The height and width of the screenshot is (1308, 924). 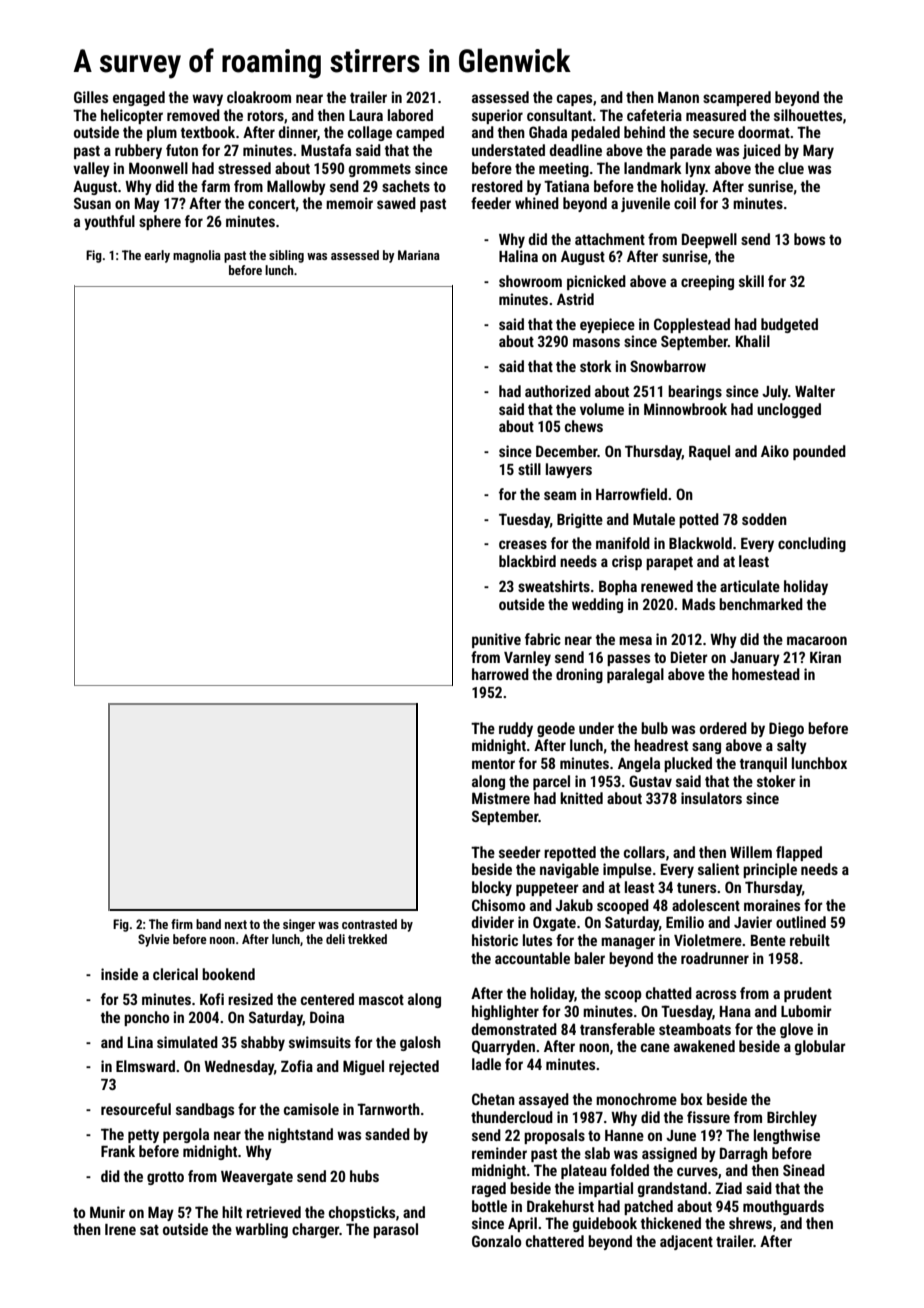 What do you see at coordinates (558, 391) in the screenshot?
I see `authorized` at bounding box center [558, 391].
